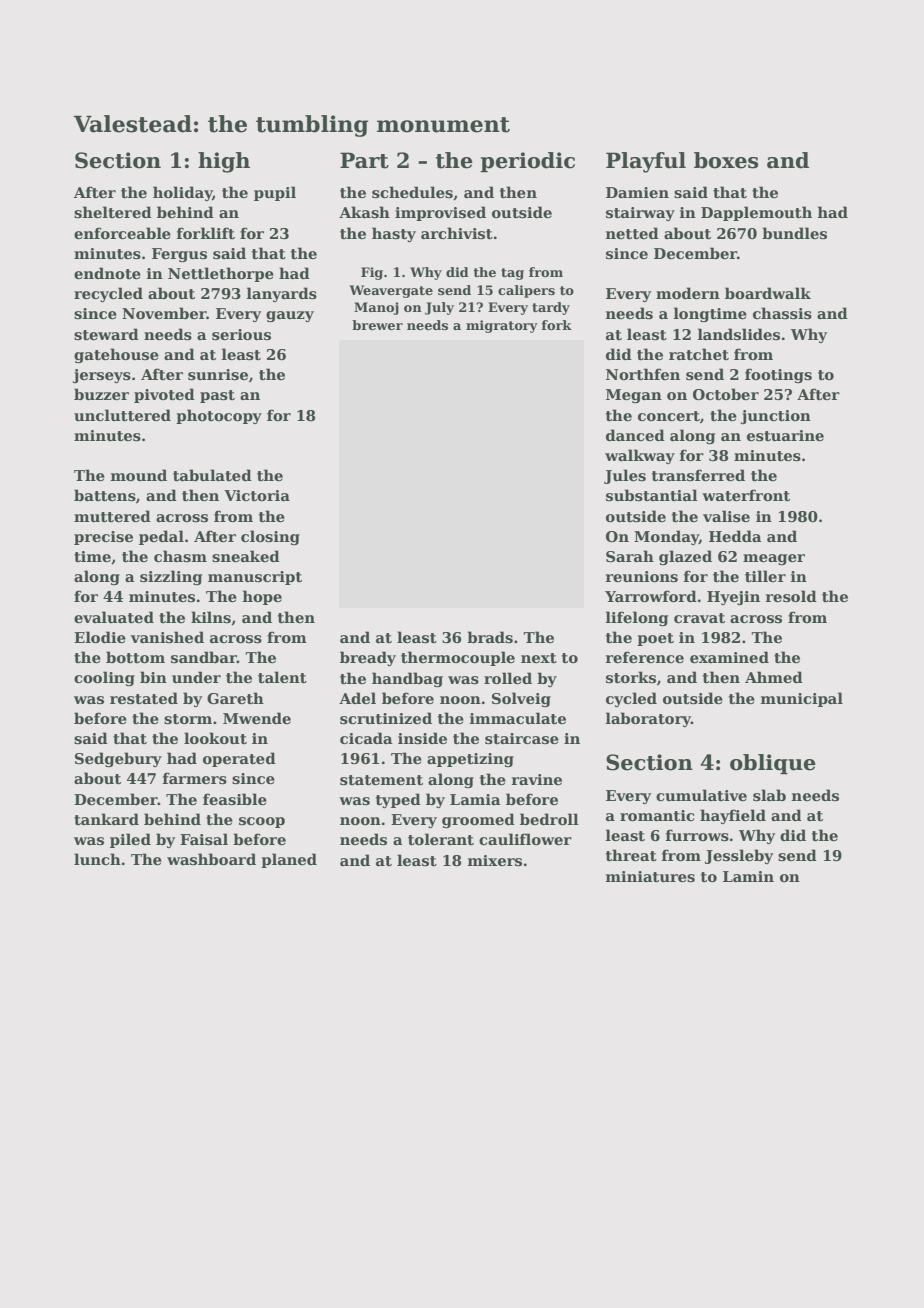 The width and height of the screenshot is (924, 1308). What do you see at coordinates (739, 334) in the screenshot?
I see `landslides` at bounding box center [739, 334].
